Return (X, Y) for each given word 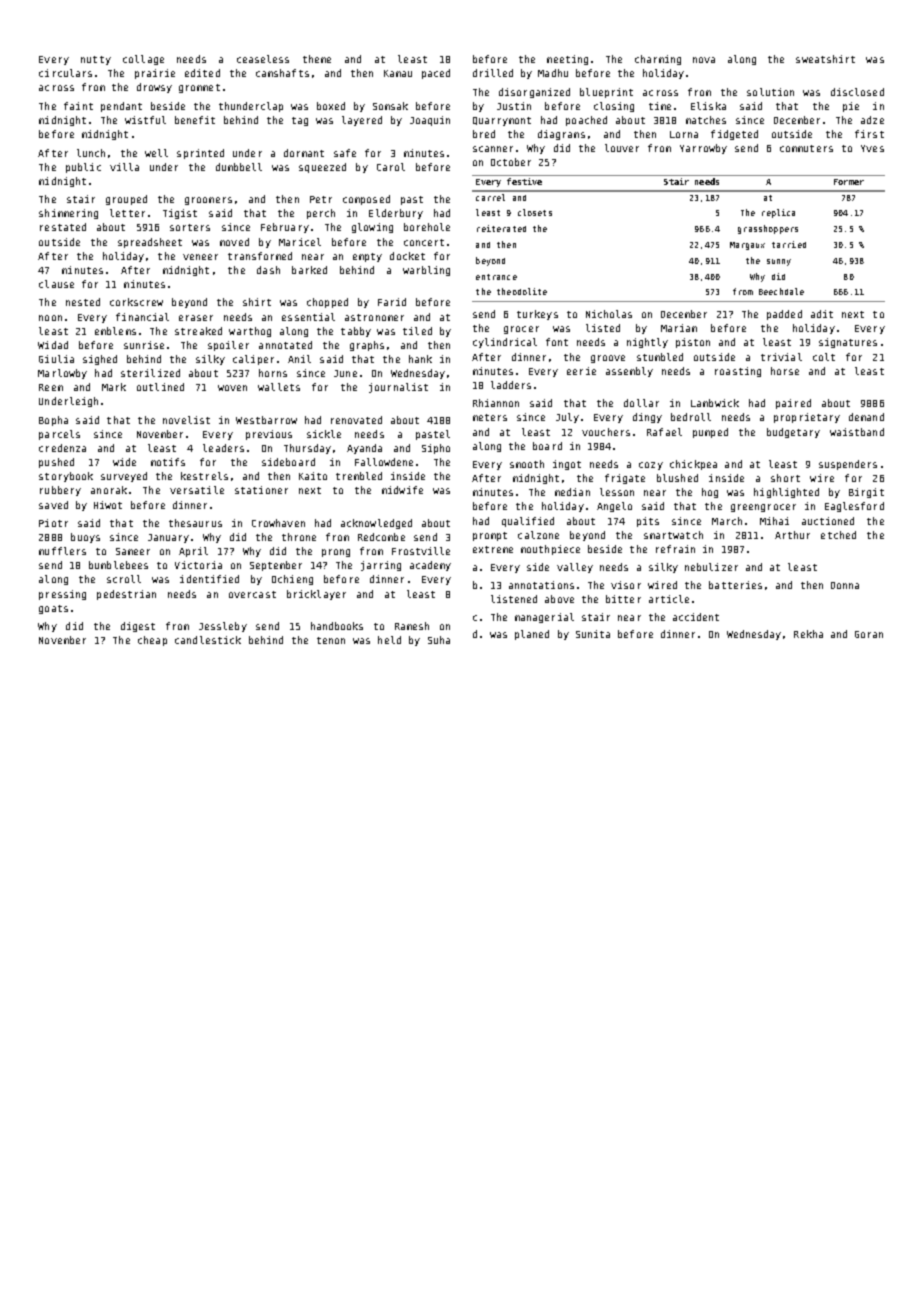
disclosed (857, 92)
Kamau (398, 73)
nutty (96, 60)
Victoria (198, 565)
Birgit (866, 493)
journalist (398, 388)
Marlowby (62, 374)
